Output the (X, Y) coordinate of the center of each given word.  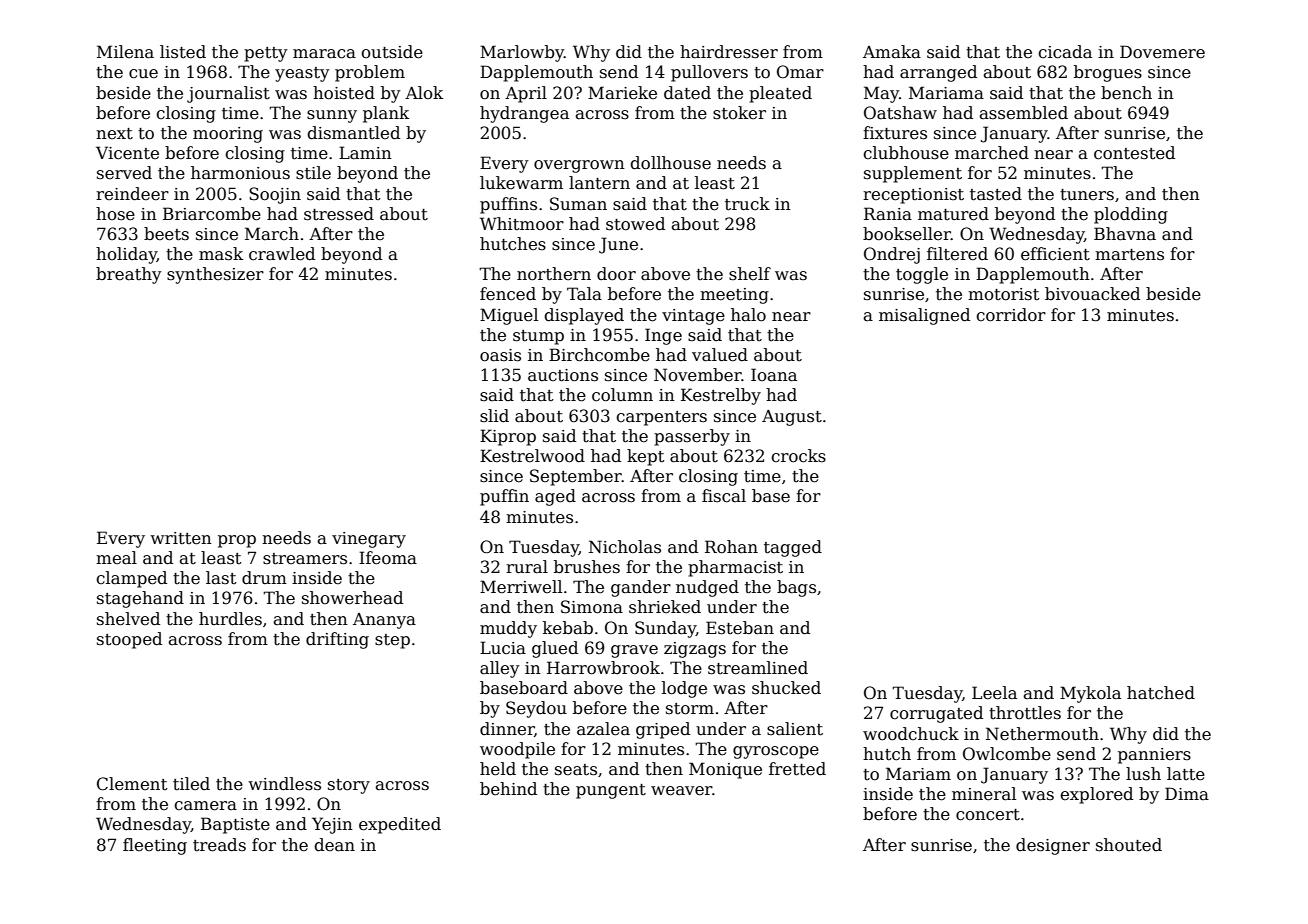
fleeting (155, 846)
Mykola (1090, 694)
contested (1134, 153)
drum (264, 578)
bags (796, 588)
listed (183, 52)
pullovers (709, 73)
